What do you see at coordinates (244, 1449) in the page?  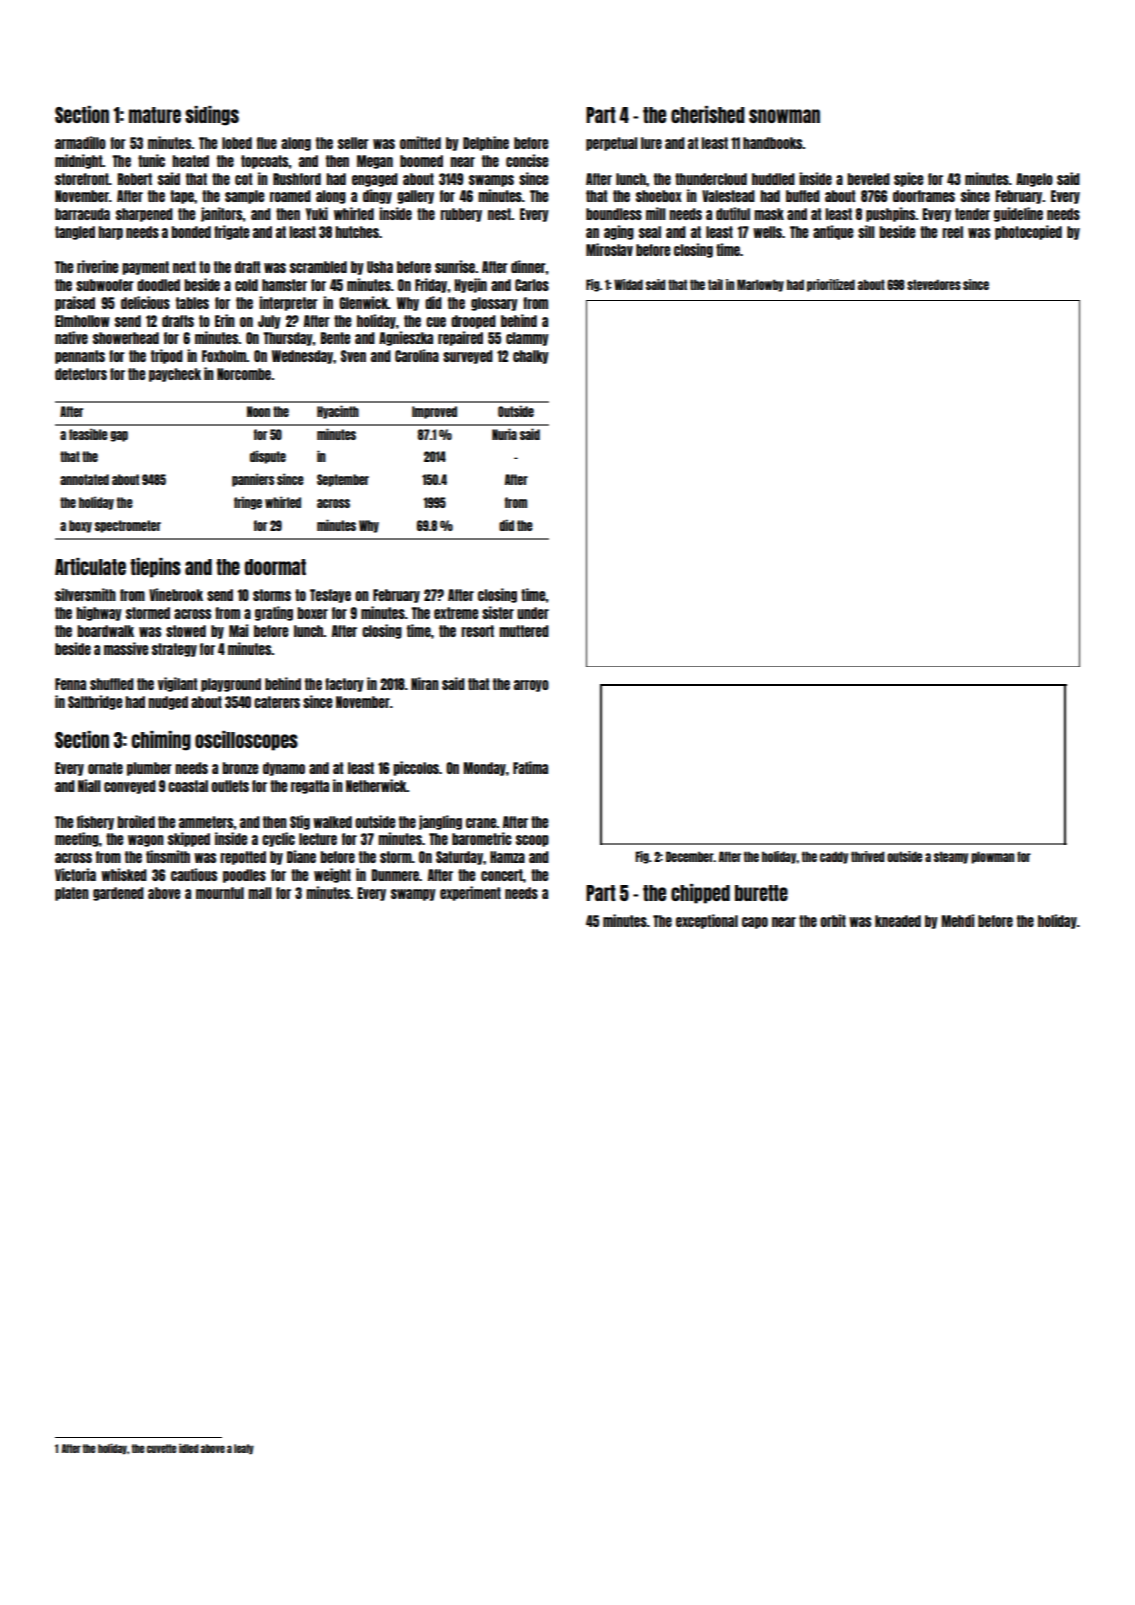 I see `leafy` at bounding box center [244, 1449].
